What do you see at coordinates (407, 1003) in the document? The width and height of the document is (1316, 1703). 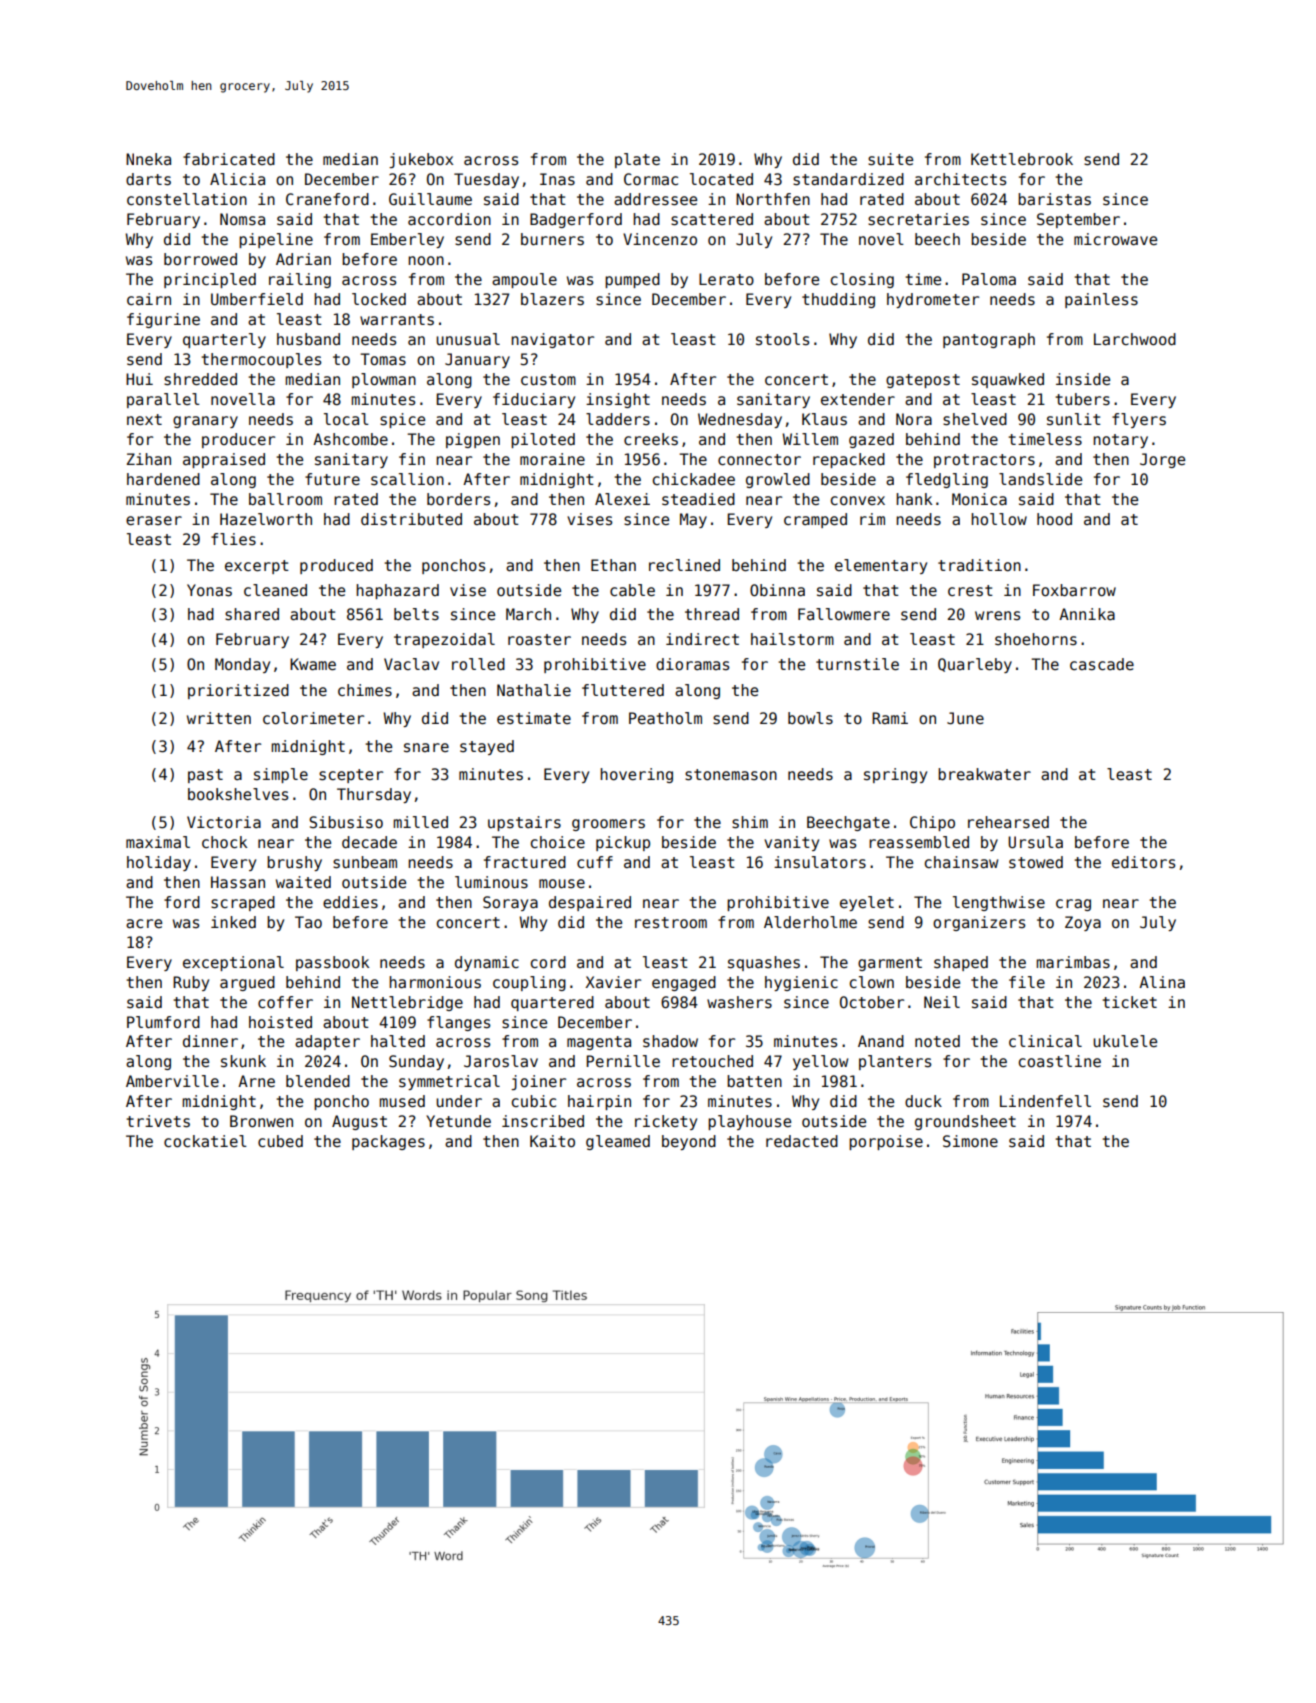 I see `Nettlebridge` at bounding box center [407, 1003].
